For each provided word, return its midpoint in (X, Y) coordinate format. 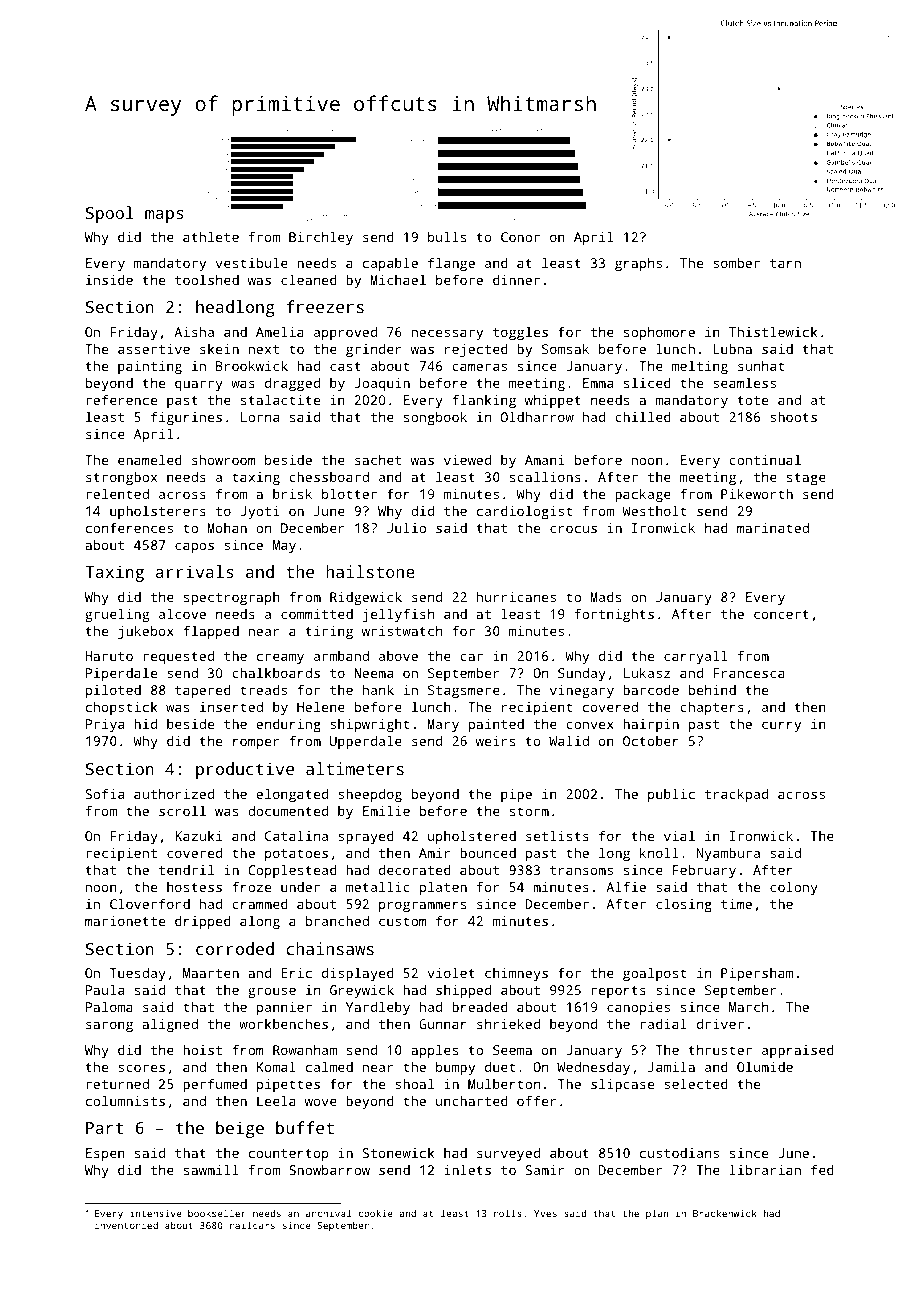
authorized (174, 793)
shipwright (369, 726)
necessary (447, 334)
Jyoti (260, 512)
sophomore (659, 333)
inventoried (126, 1225)
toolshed (207, 279)
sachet (378, 459)
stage (806, 479)
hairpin (651, 725)
